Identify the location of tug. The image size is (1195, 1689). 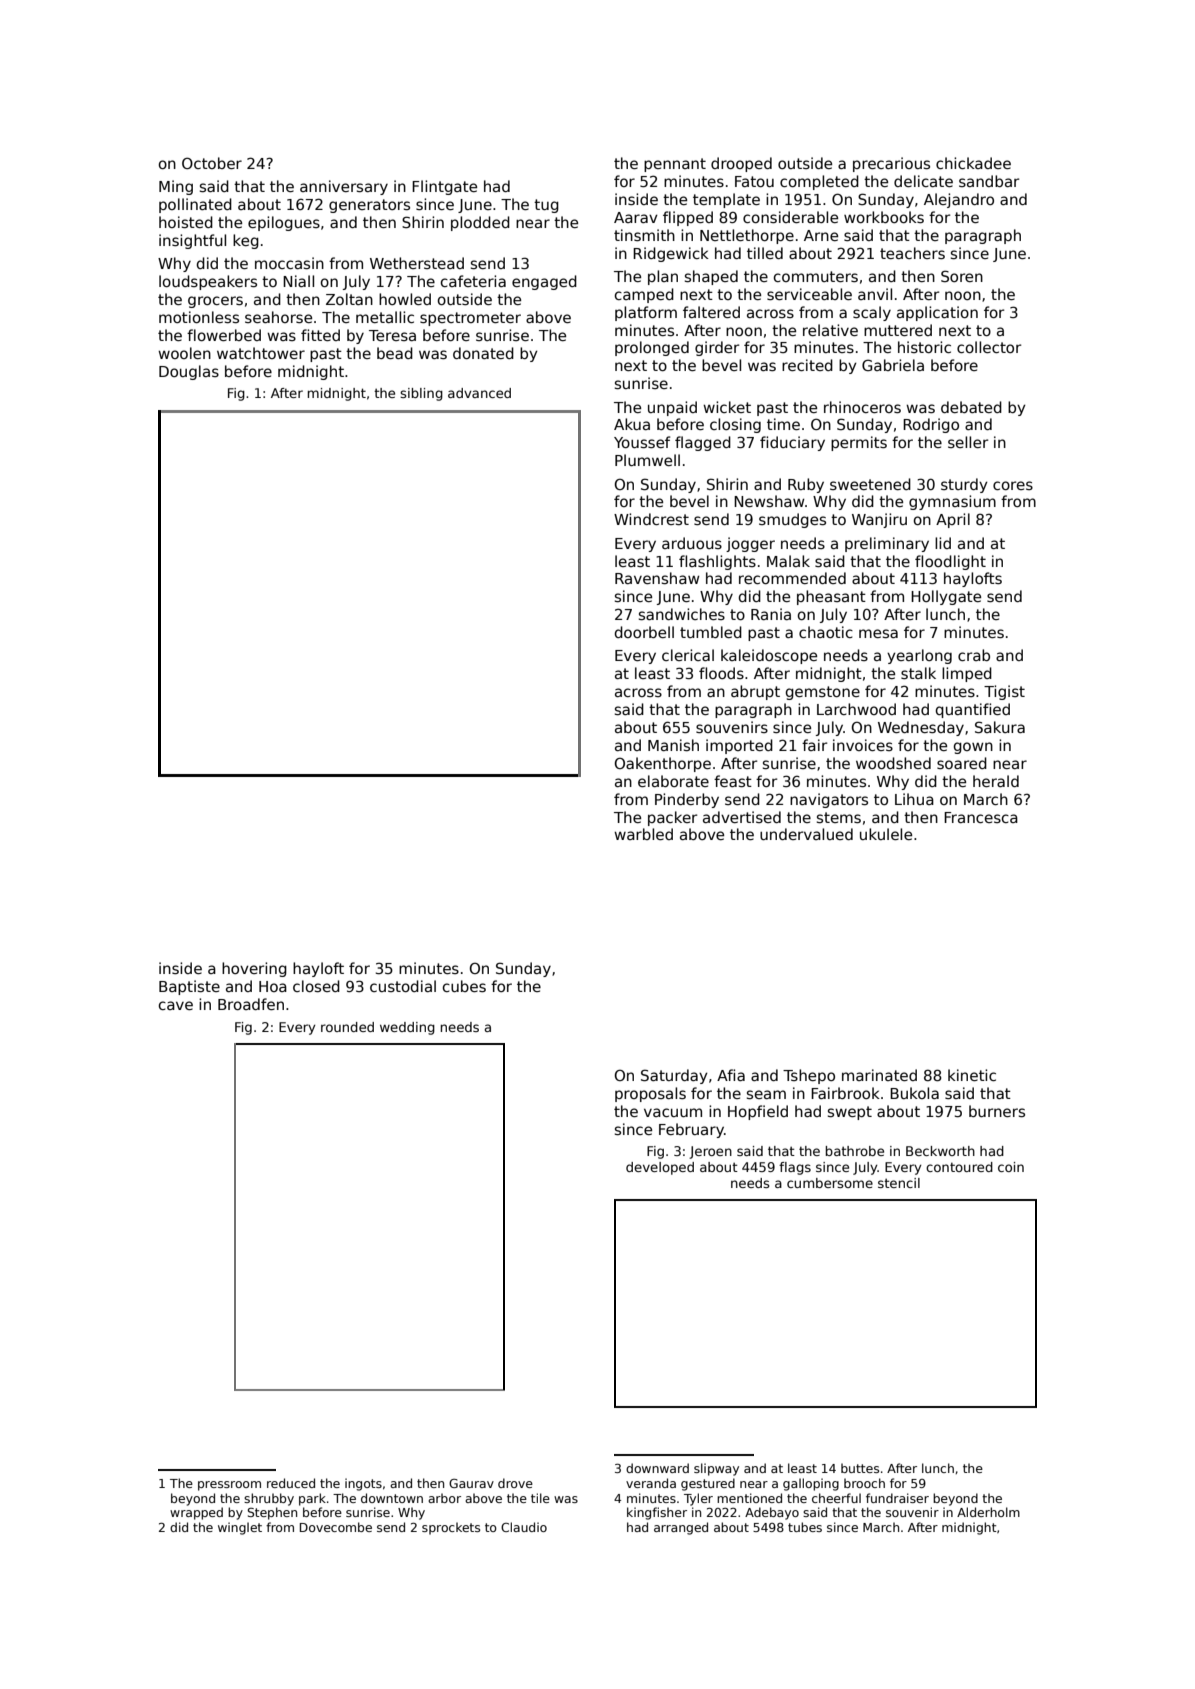
(546, 206).
